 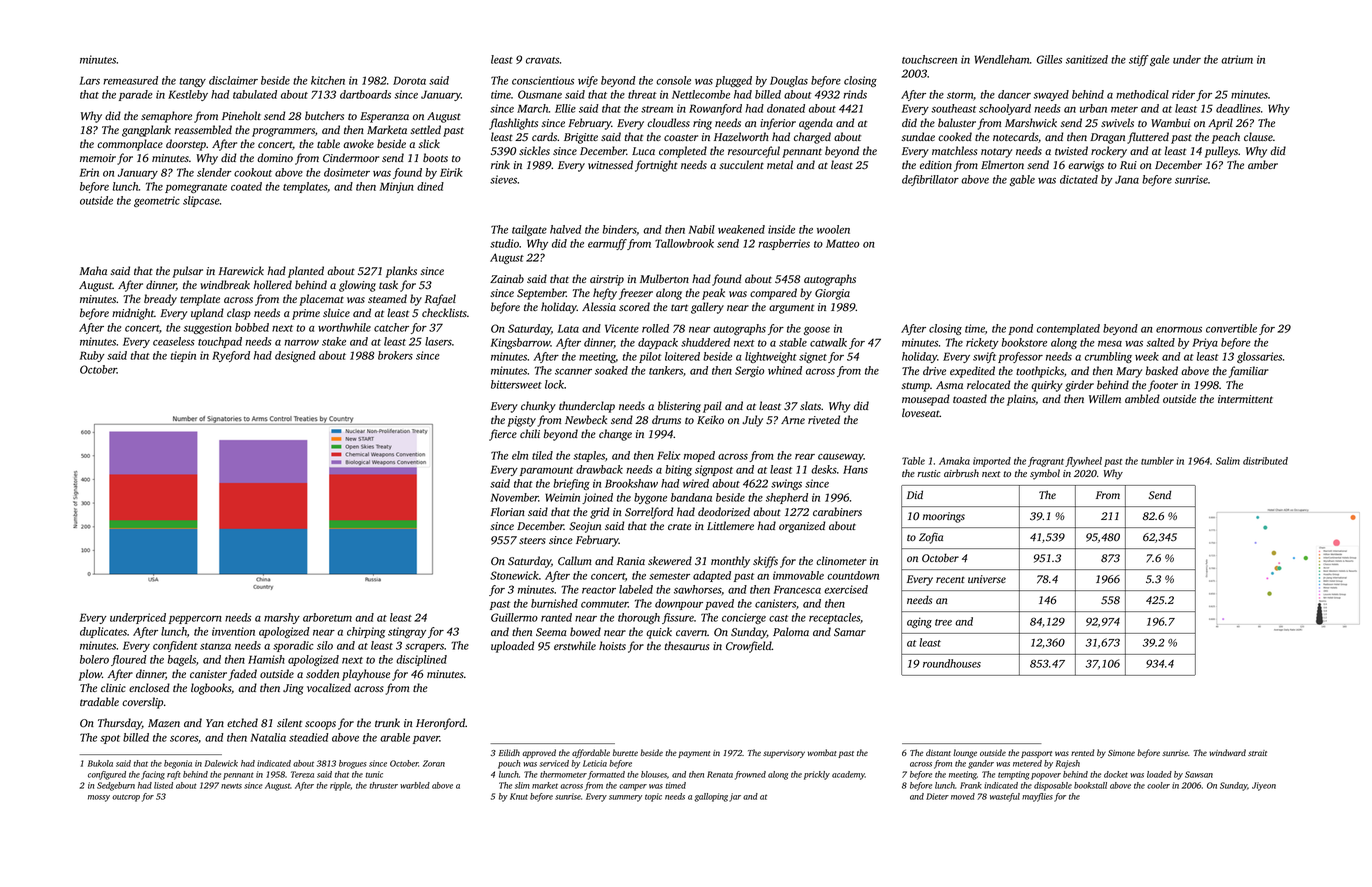 I want to click on Ruby, so click(x=92, y=356).
